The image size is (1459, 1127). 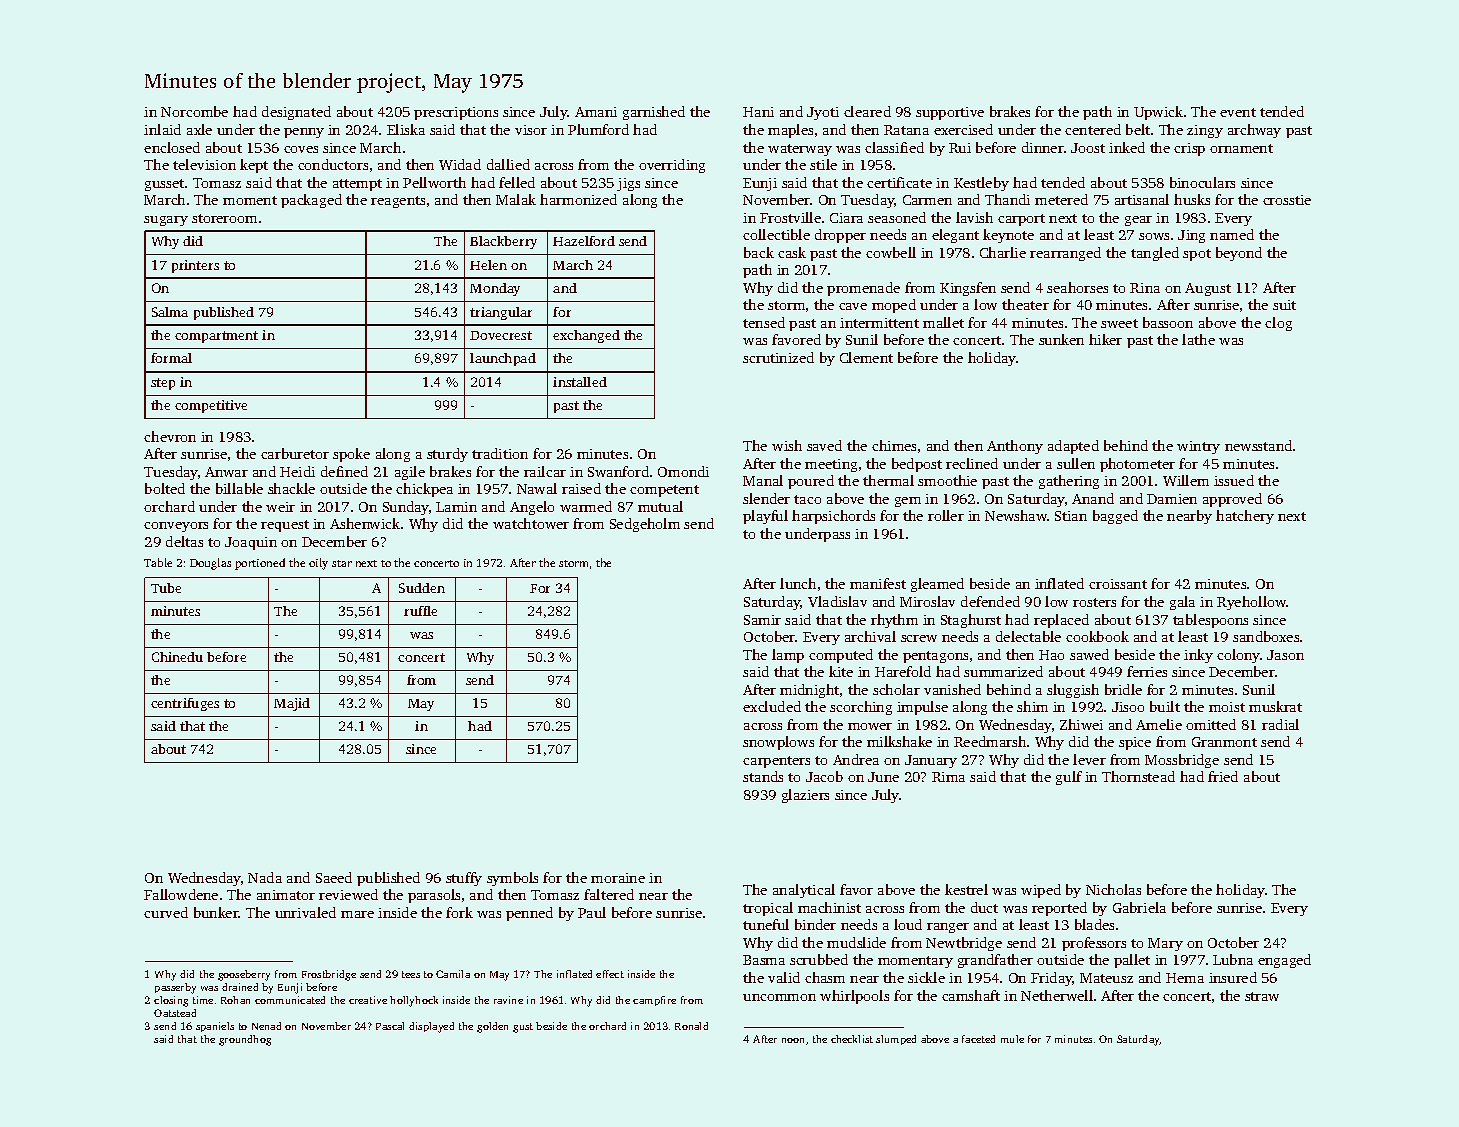 What do you see at coordinates (216, 337) in the screenshot?
I see `compartment` at bounding box center [216, 337].
